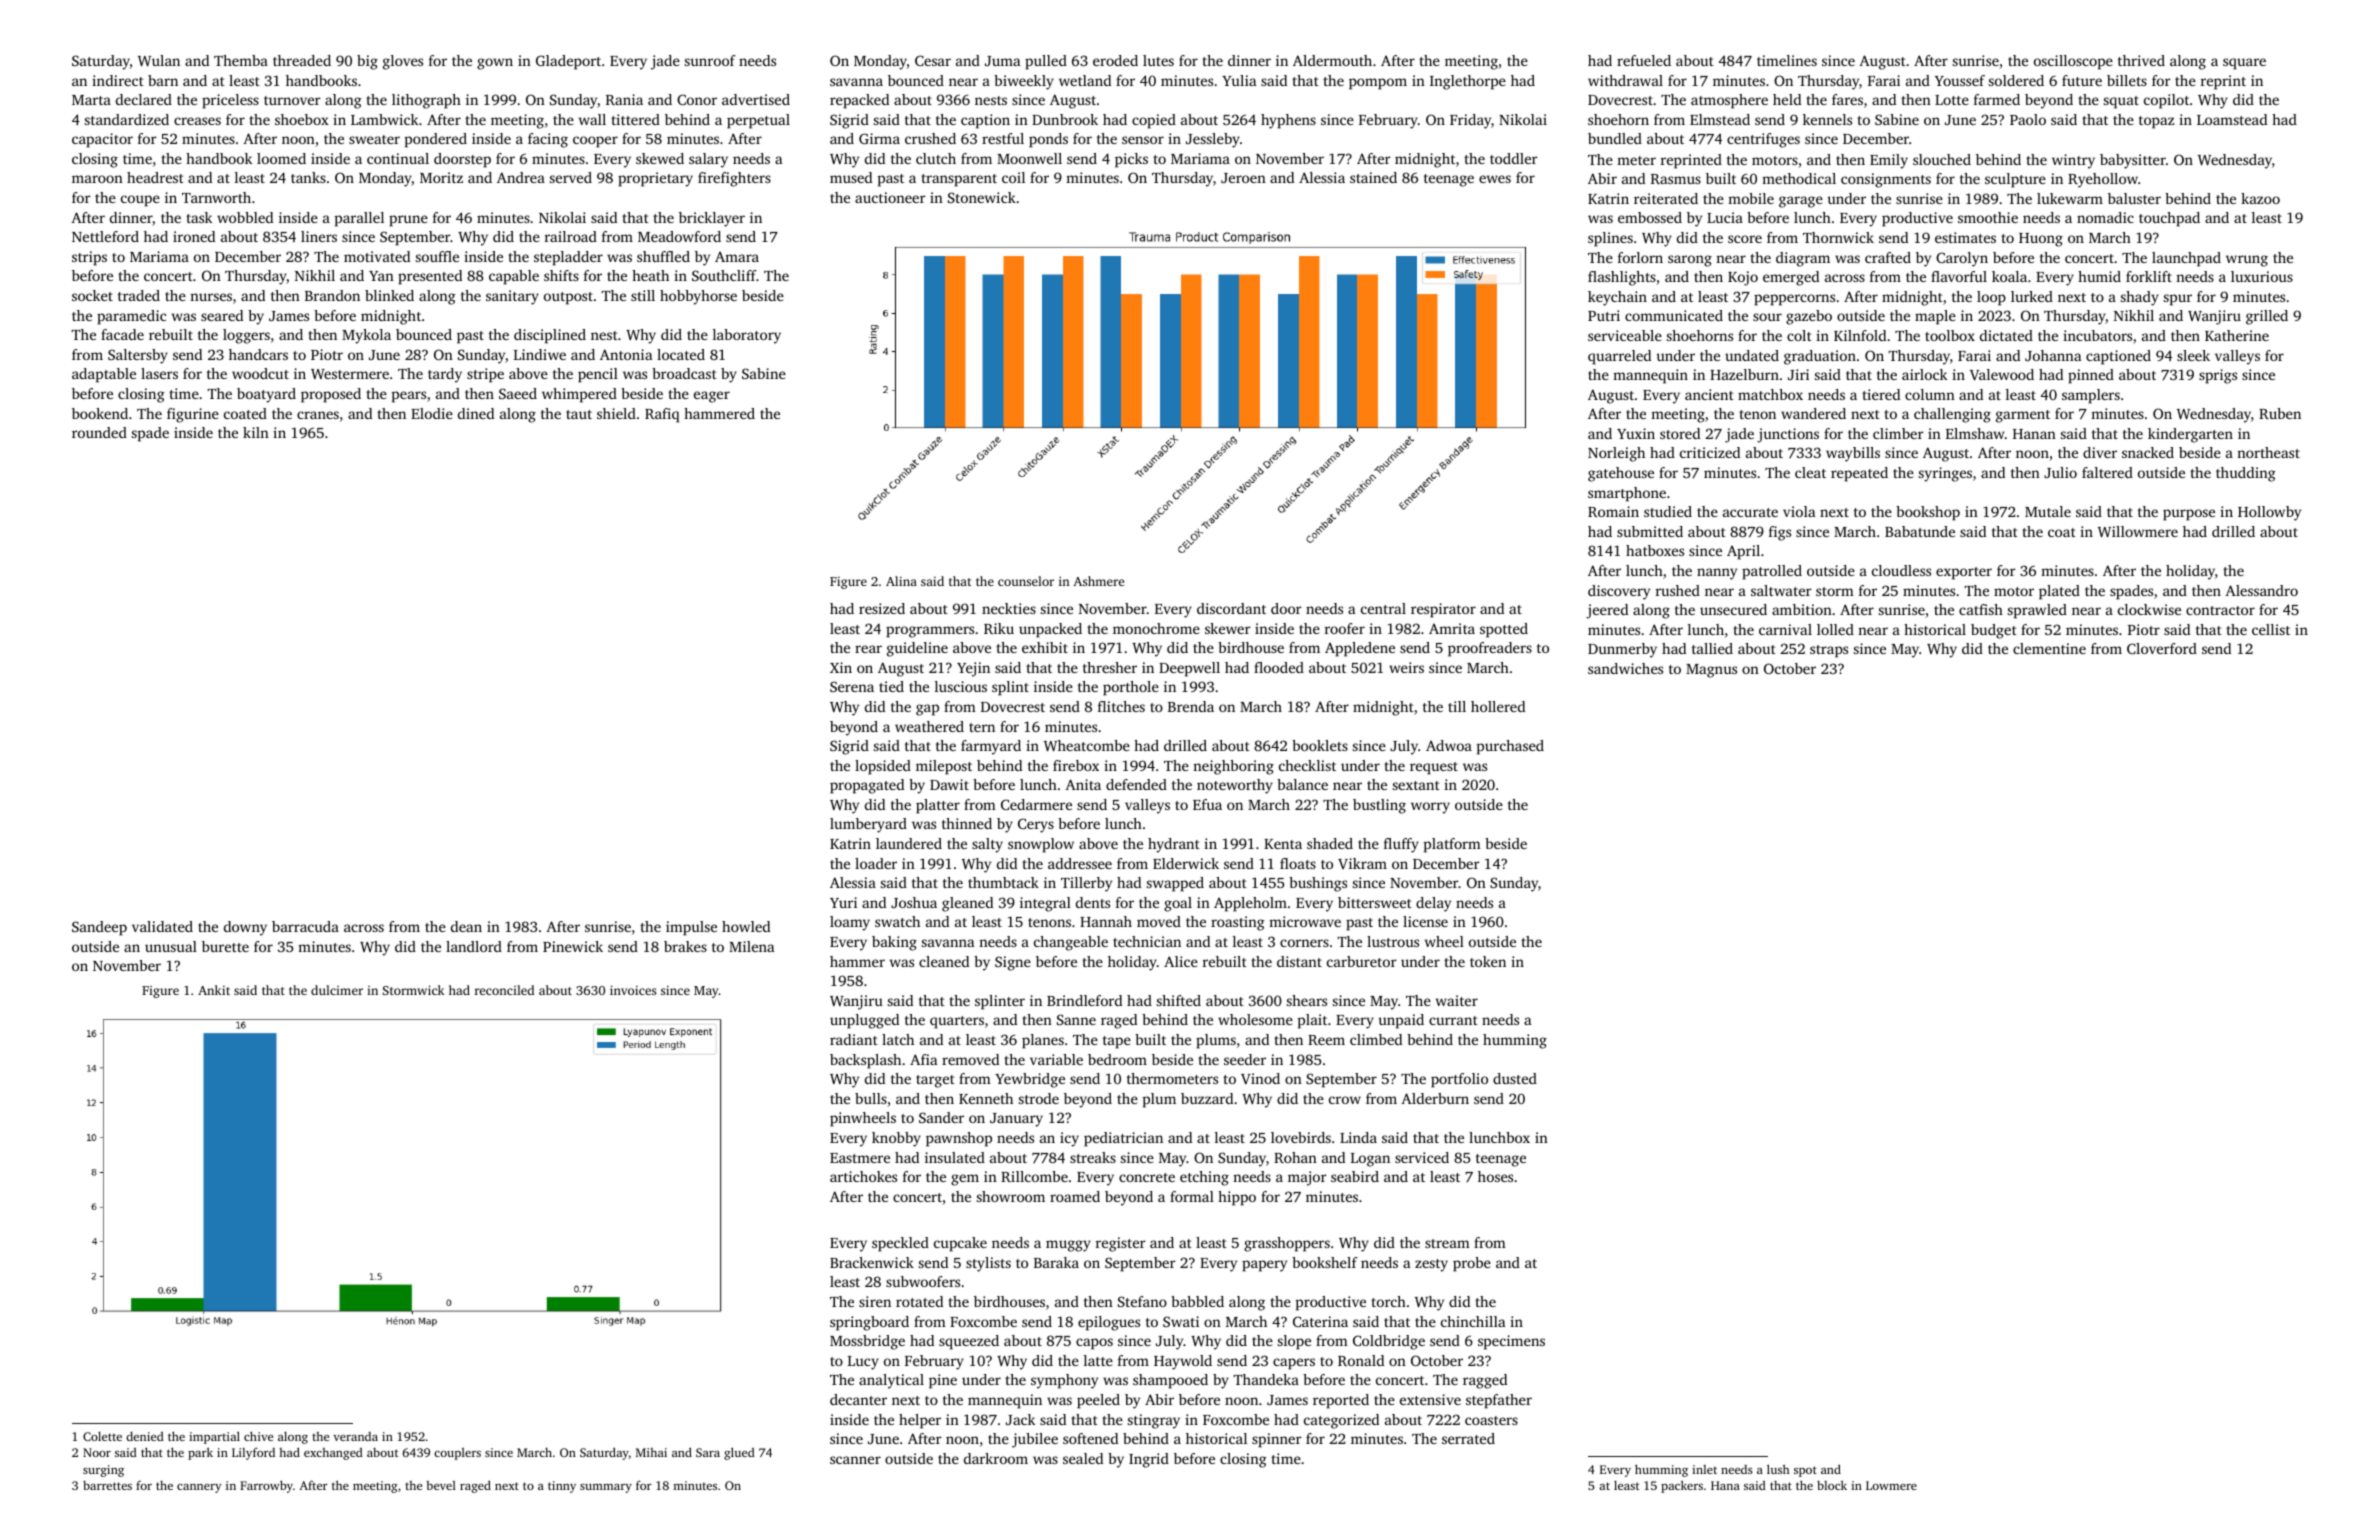 Image resolution: width=2380 pixels, height=1540 pixels. What do you see at coordinates (2162, 648) in the page?
I see `Cloverford` at bounding box center [2162, 648].
